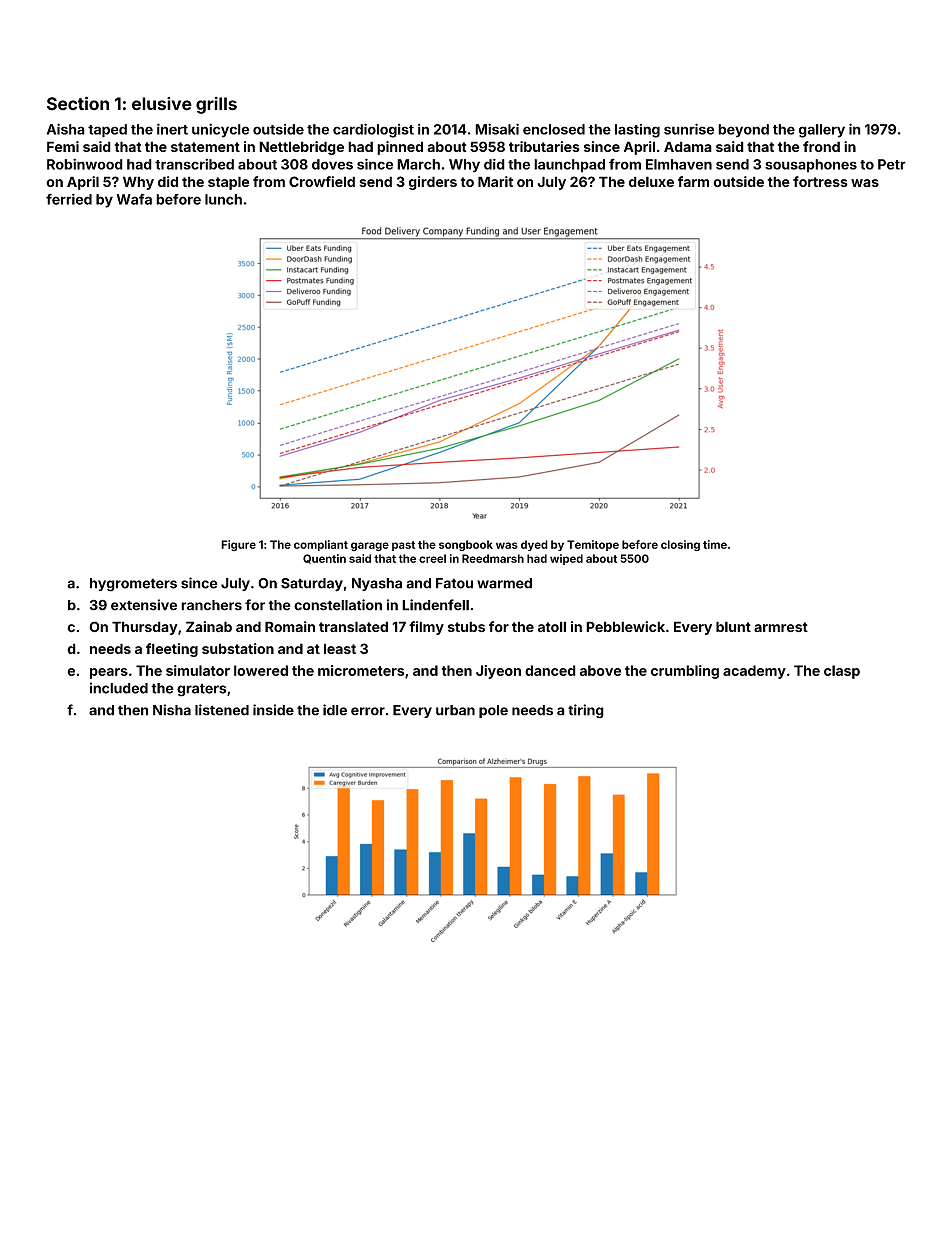 This document has width=952, height=1233. What do you see at coordinates (368, 711) in the document?
I see `error` at bounding box center [368, 711].
